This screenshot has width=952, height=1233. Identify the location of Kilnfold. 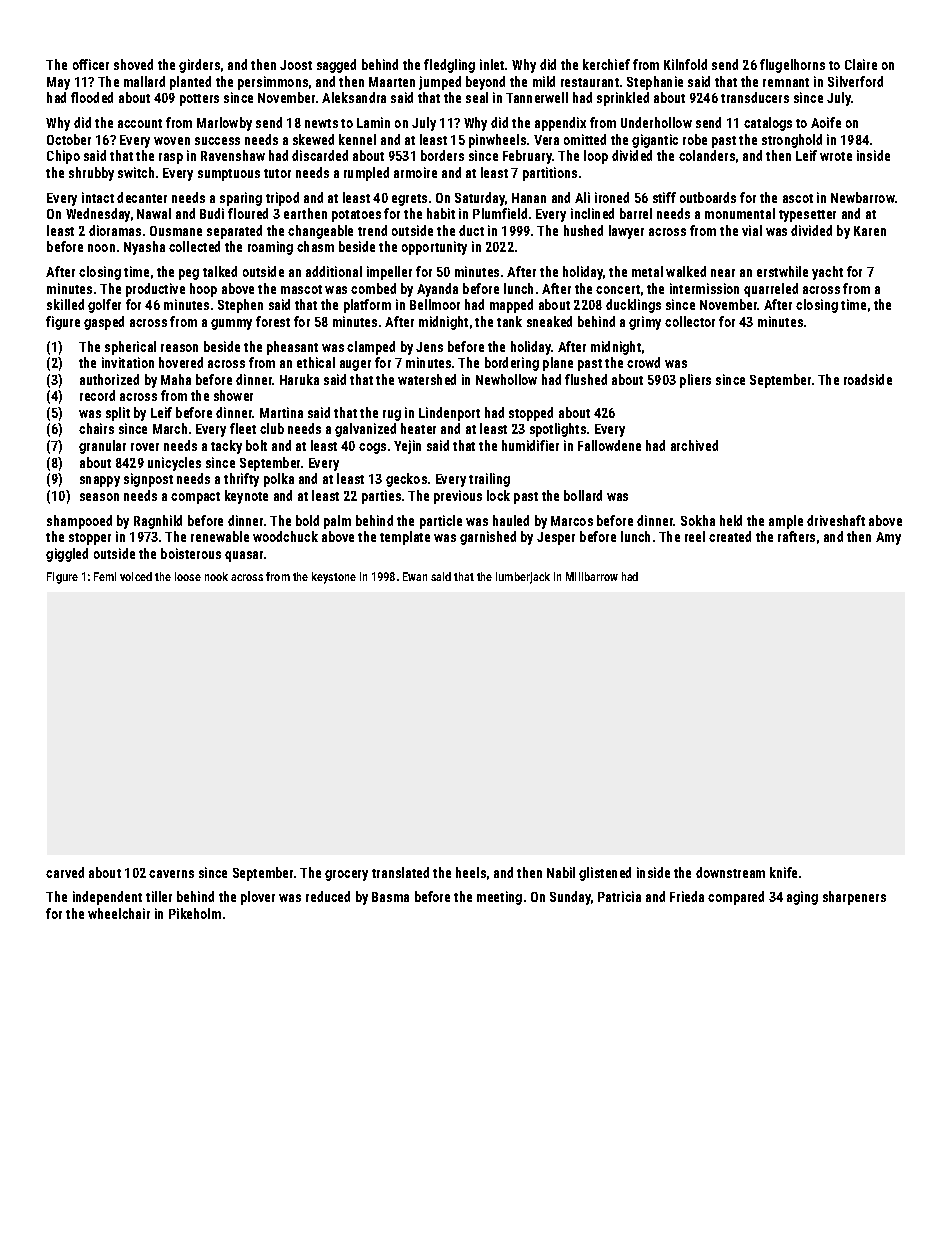
(685, 64).
